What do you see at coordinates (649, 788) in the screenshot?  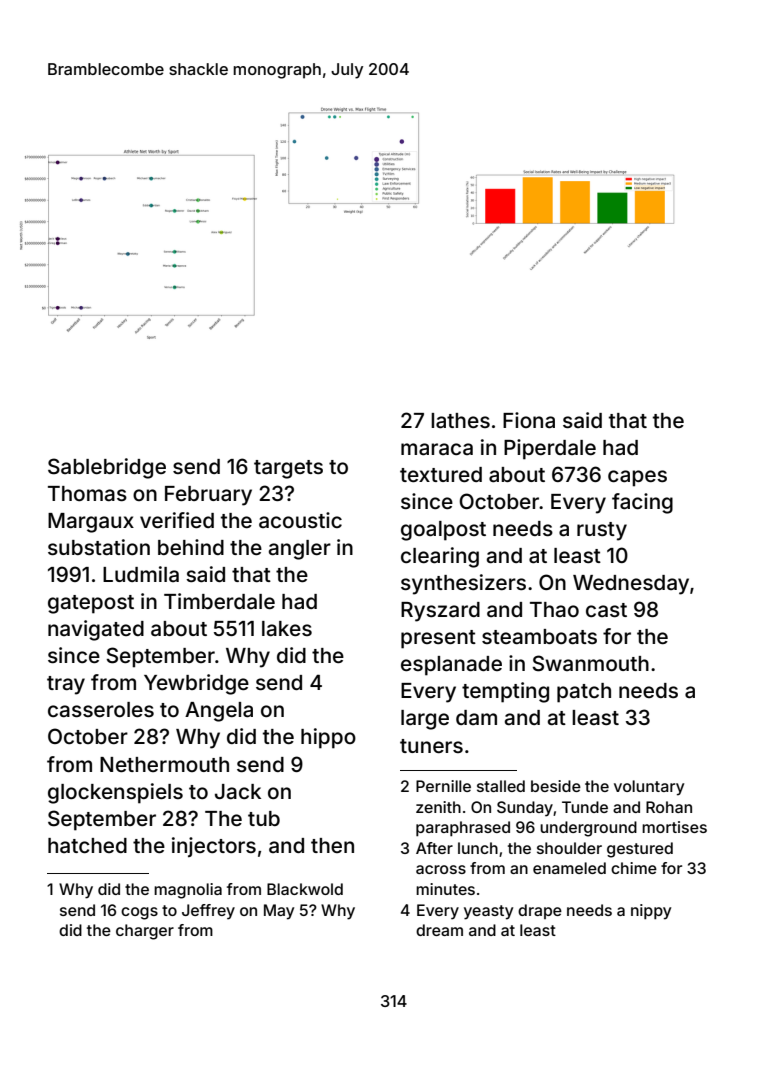 I see `voluntary` at bounding box center [649, 788].
